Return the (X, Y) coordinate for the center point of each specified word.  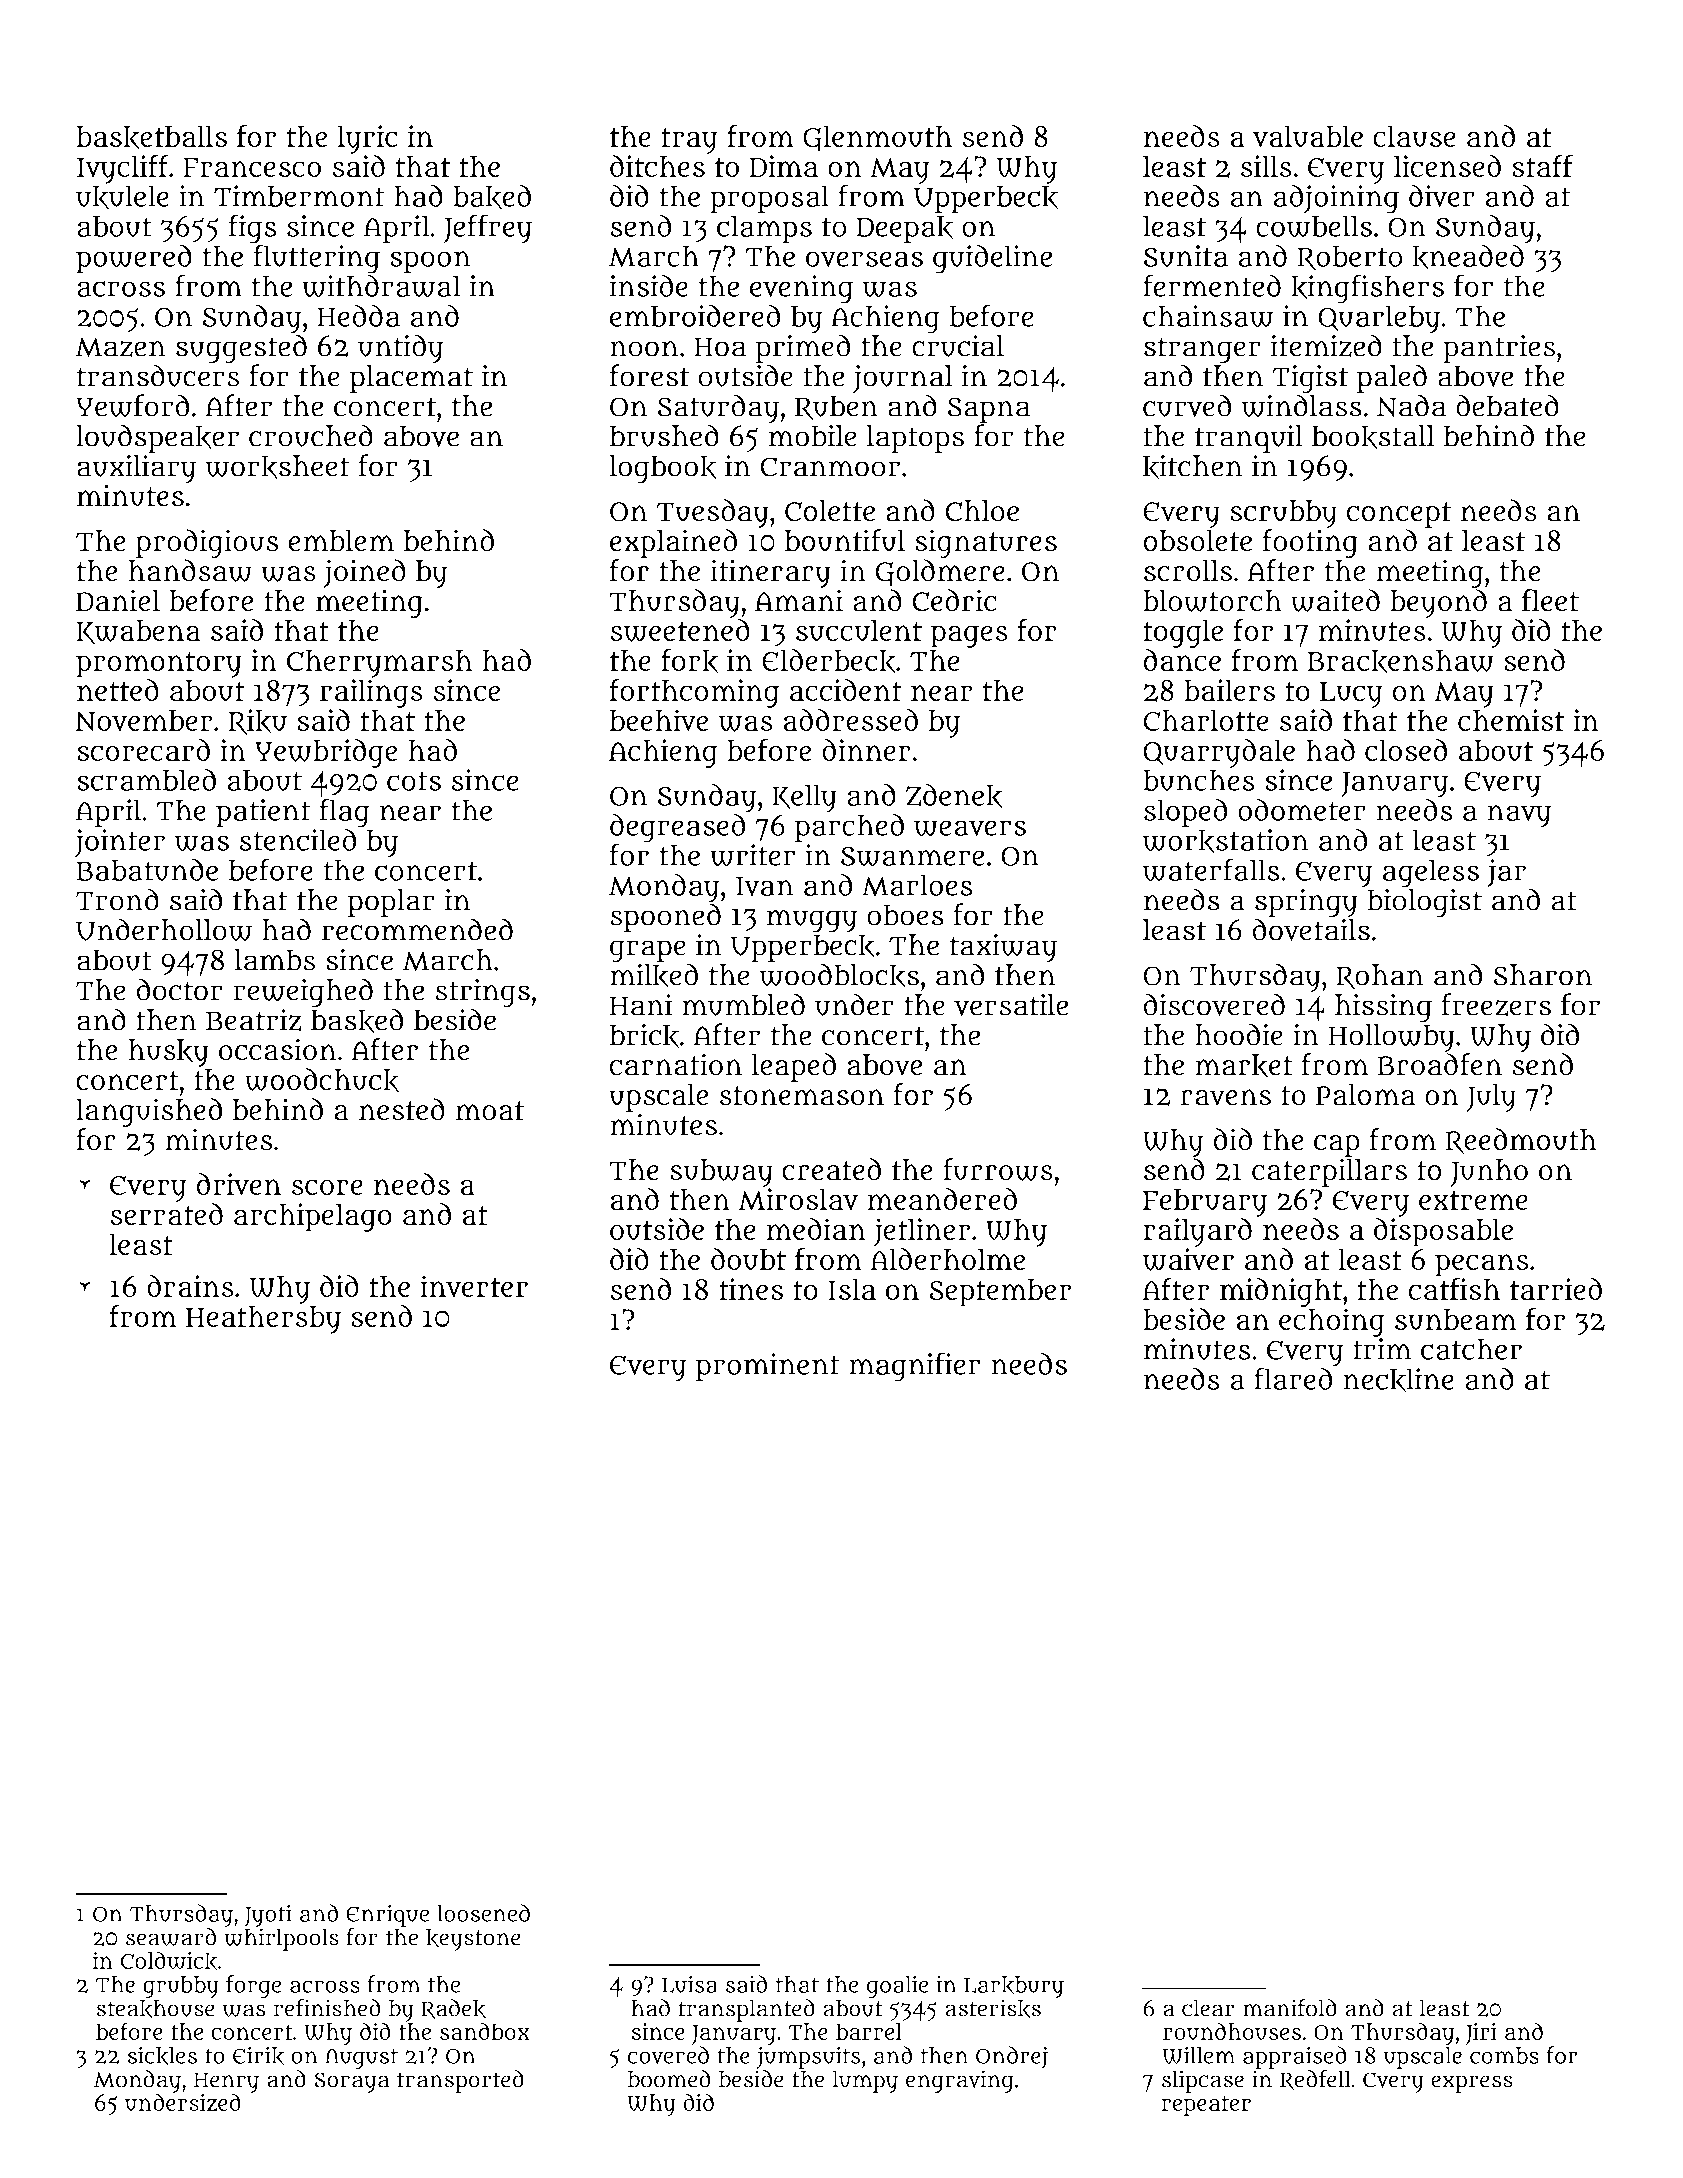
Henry (226, 2082)
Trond (117, 899)
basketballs (151, 137)
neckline (1398, 1380)
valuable (1308, 136)
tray (689, 141)
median (816, 1229)
